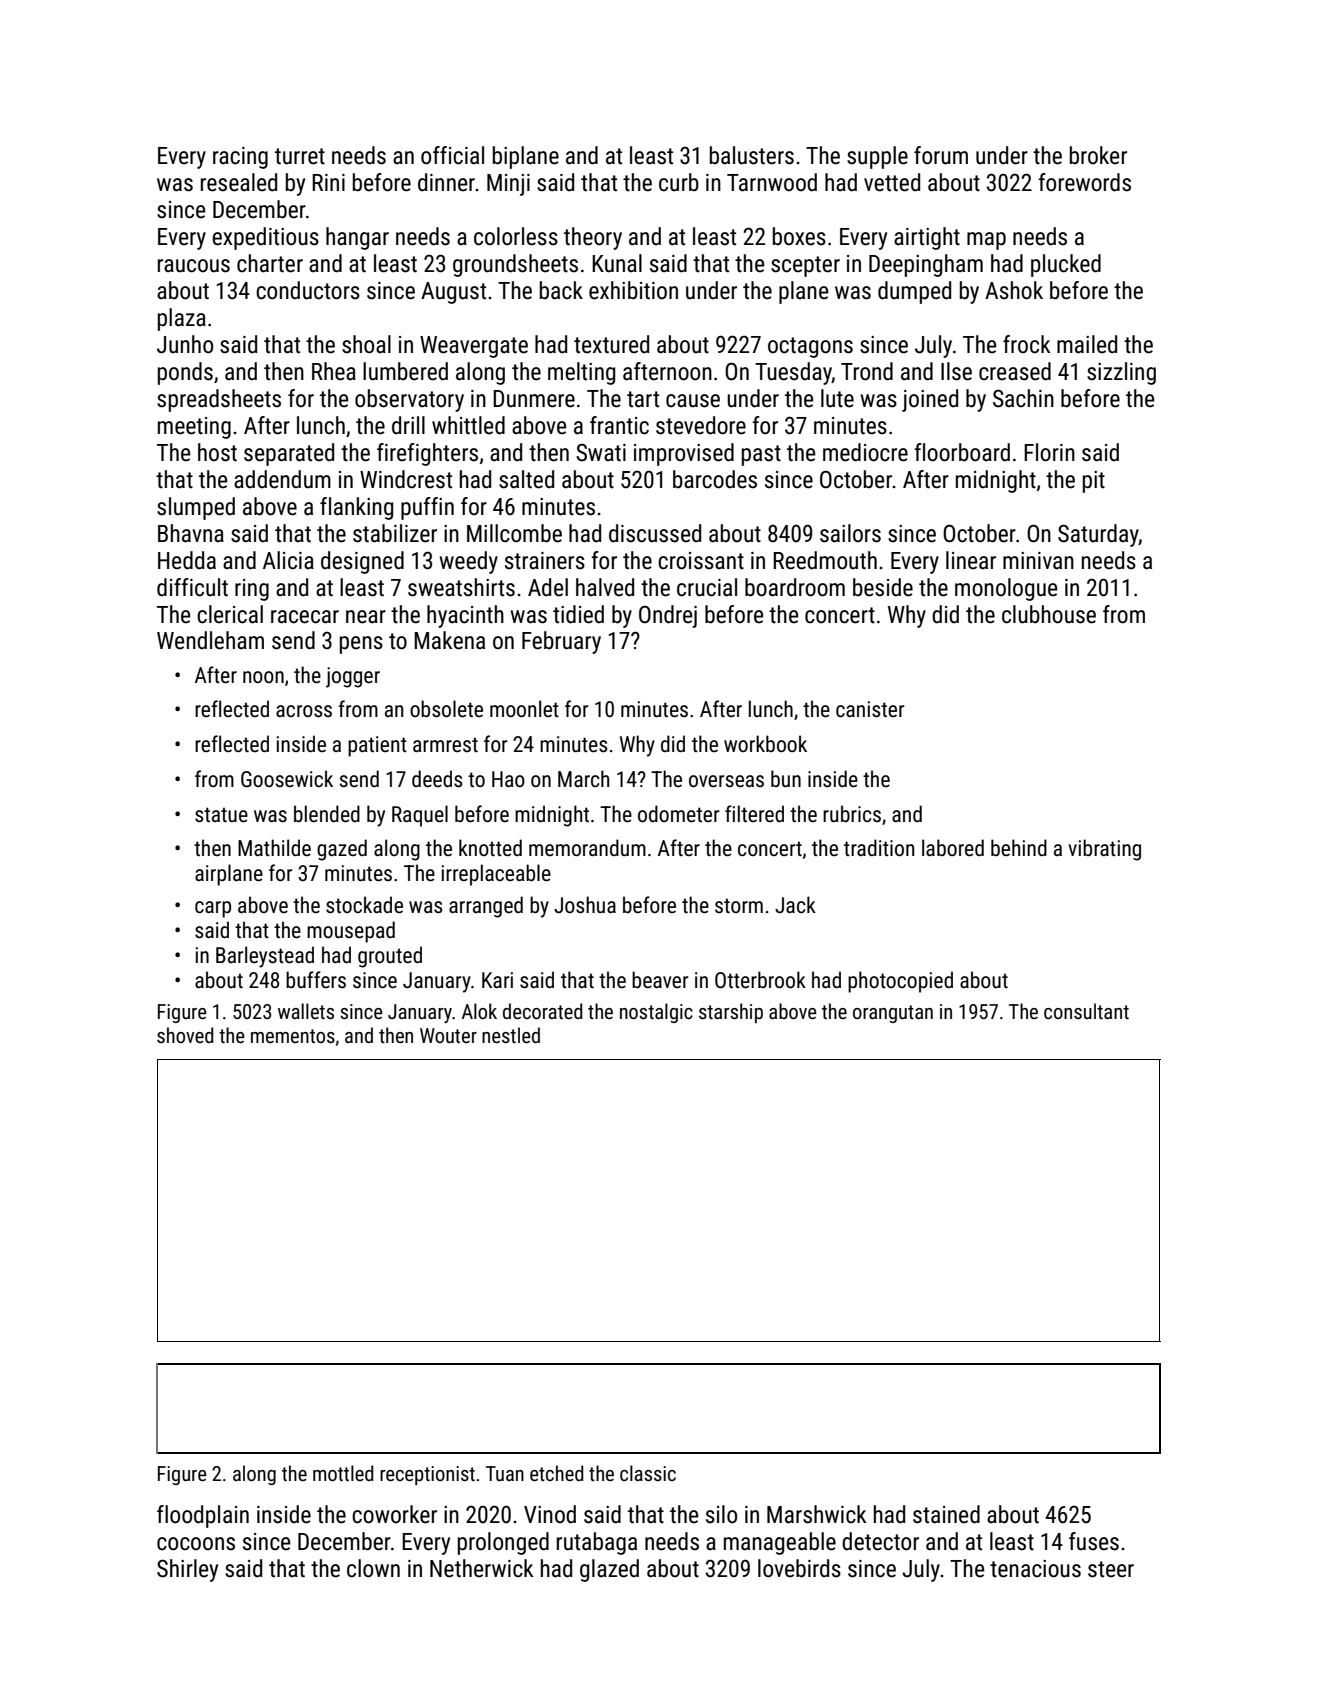 The height and width of the screenshot is (1704, 1317). I want to click on nostalgic, so click(656, 1013).
